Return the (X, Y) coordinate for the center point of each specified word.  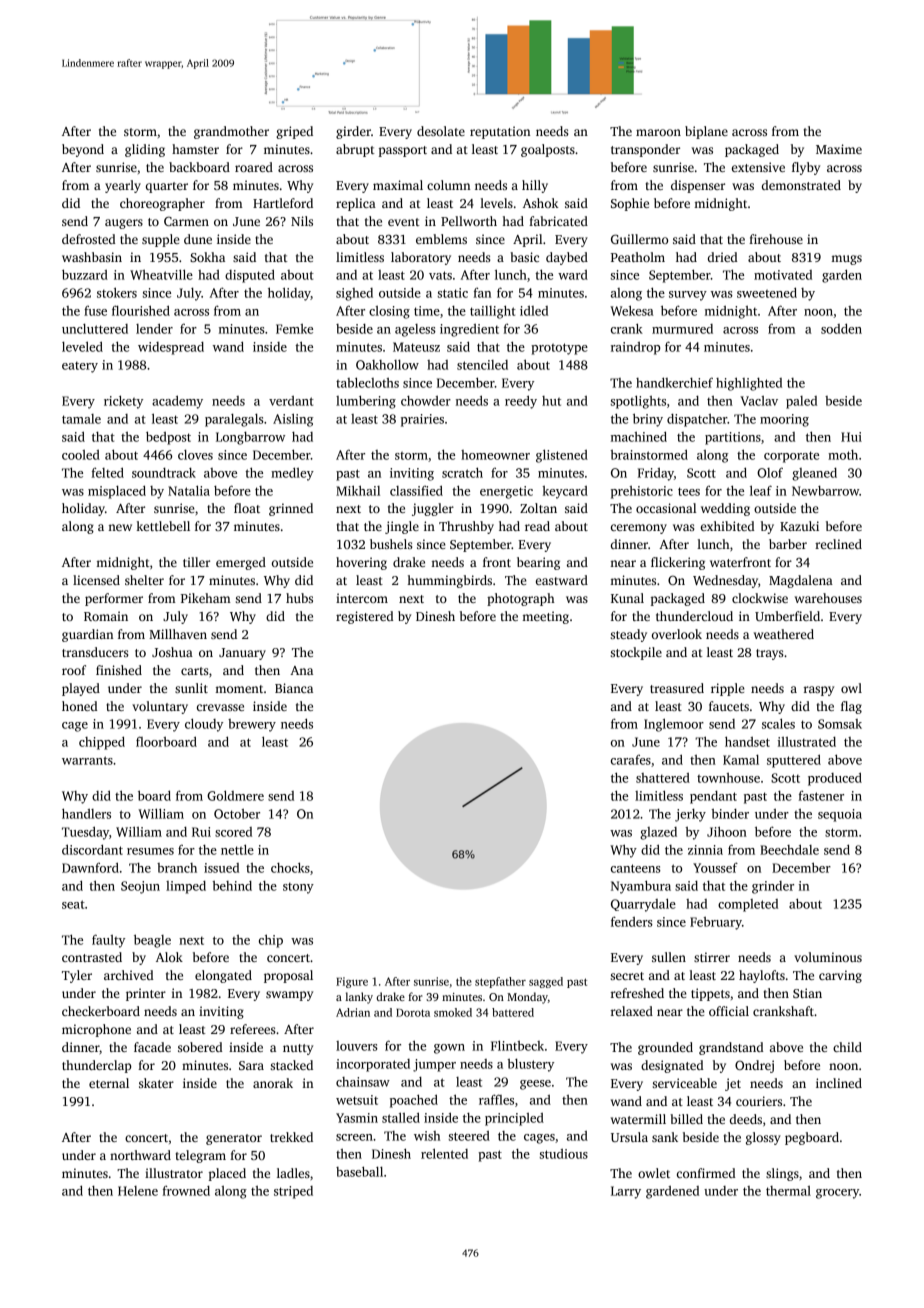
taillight (493, 312)
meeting (545, 617)
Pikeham (206, 598)
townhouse (728, 778)
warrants (87, 760)
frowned (186, 1190)
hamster (195, 149)
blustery (530, 1065)
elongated (223, 976)
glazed (658, 833)
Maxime (839, 149)
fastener (821, 795)
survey (688, 296)
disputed (250, 276)
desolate (441, 131)
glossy (763, 1138)
